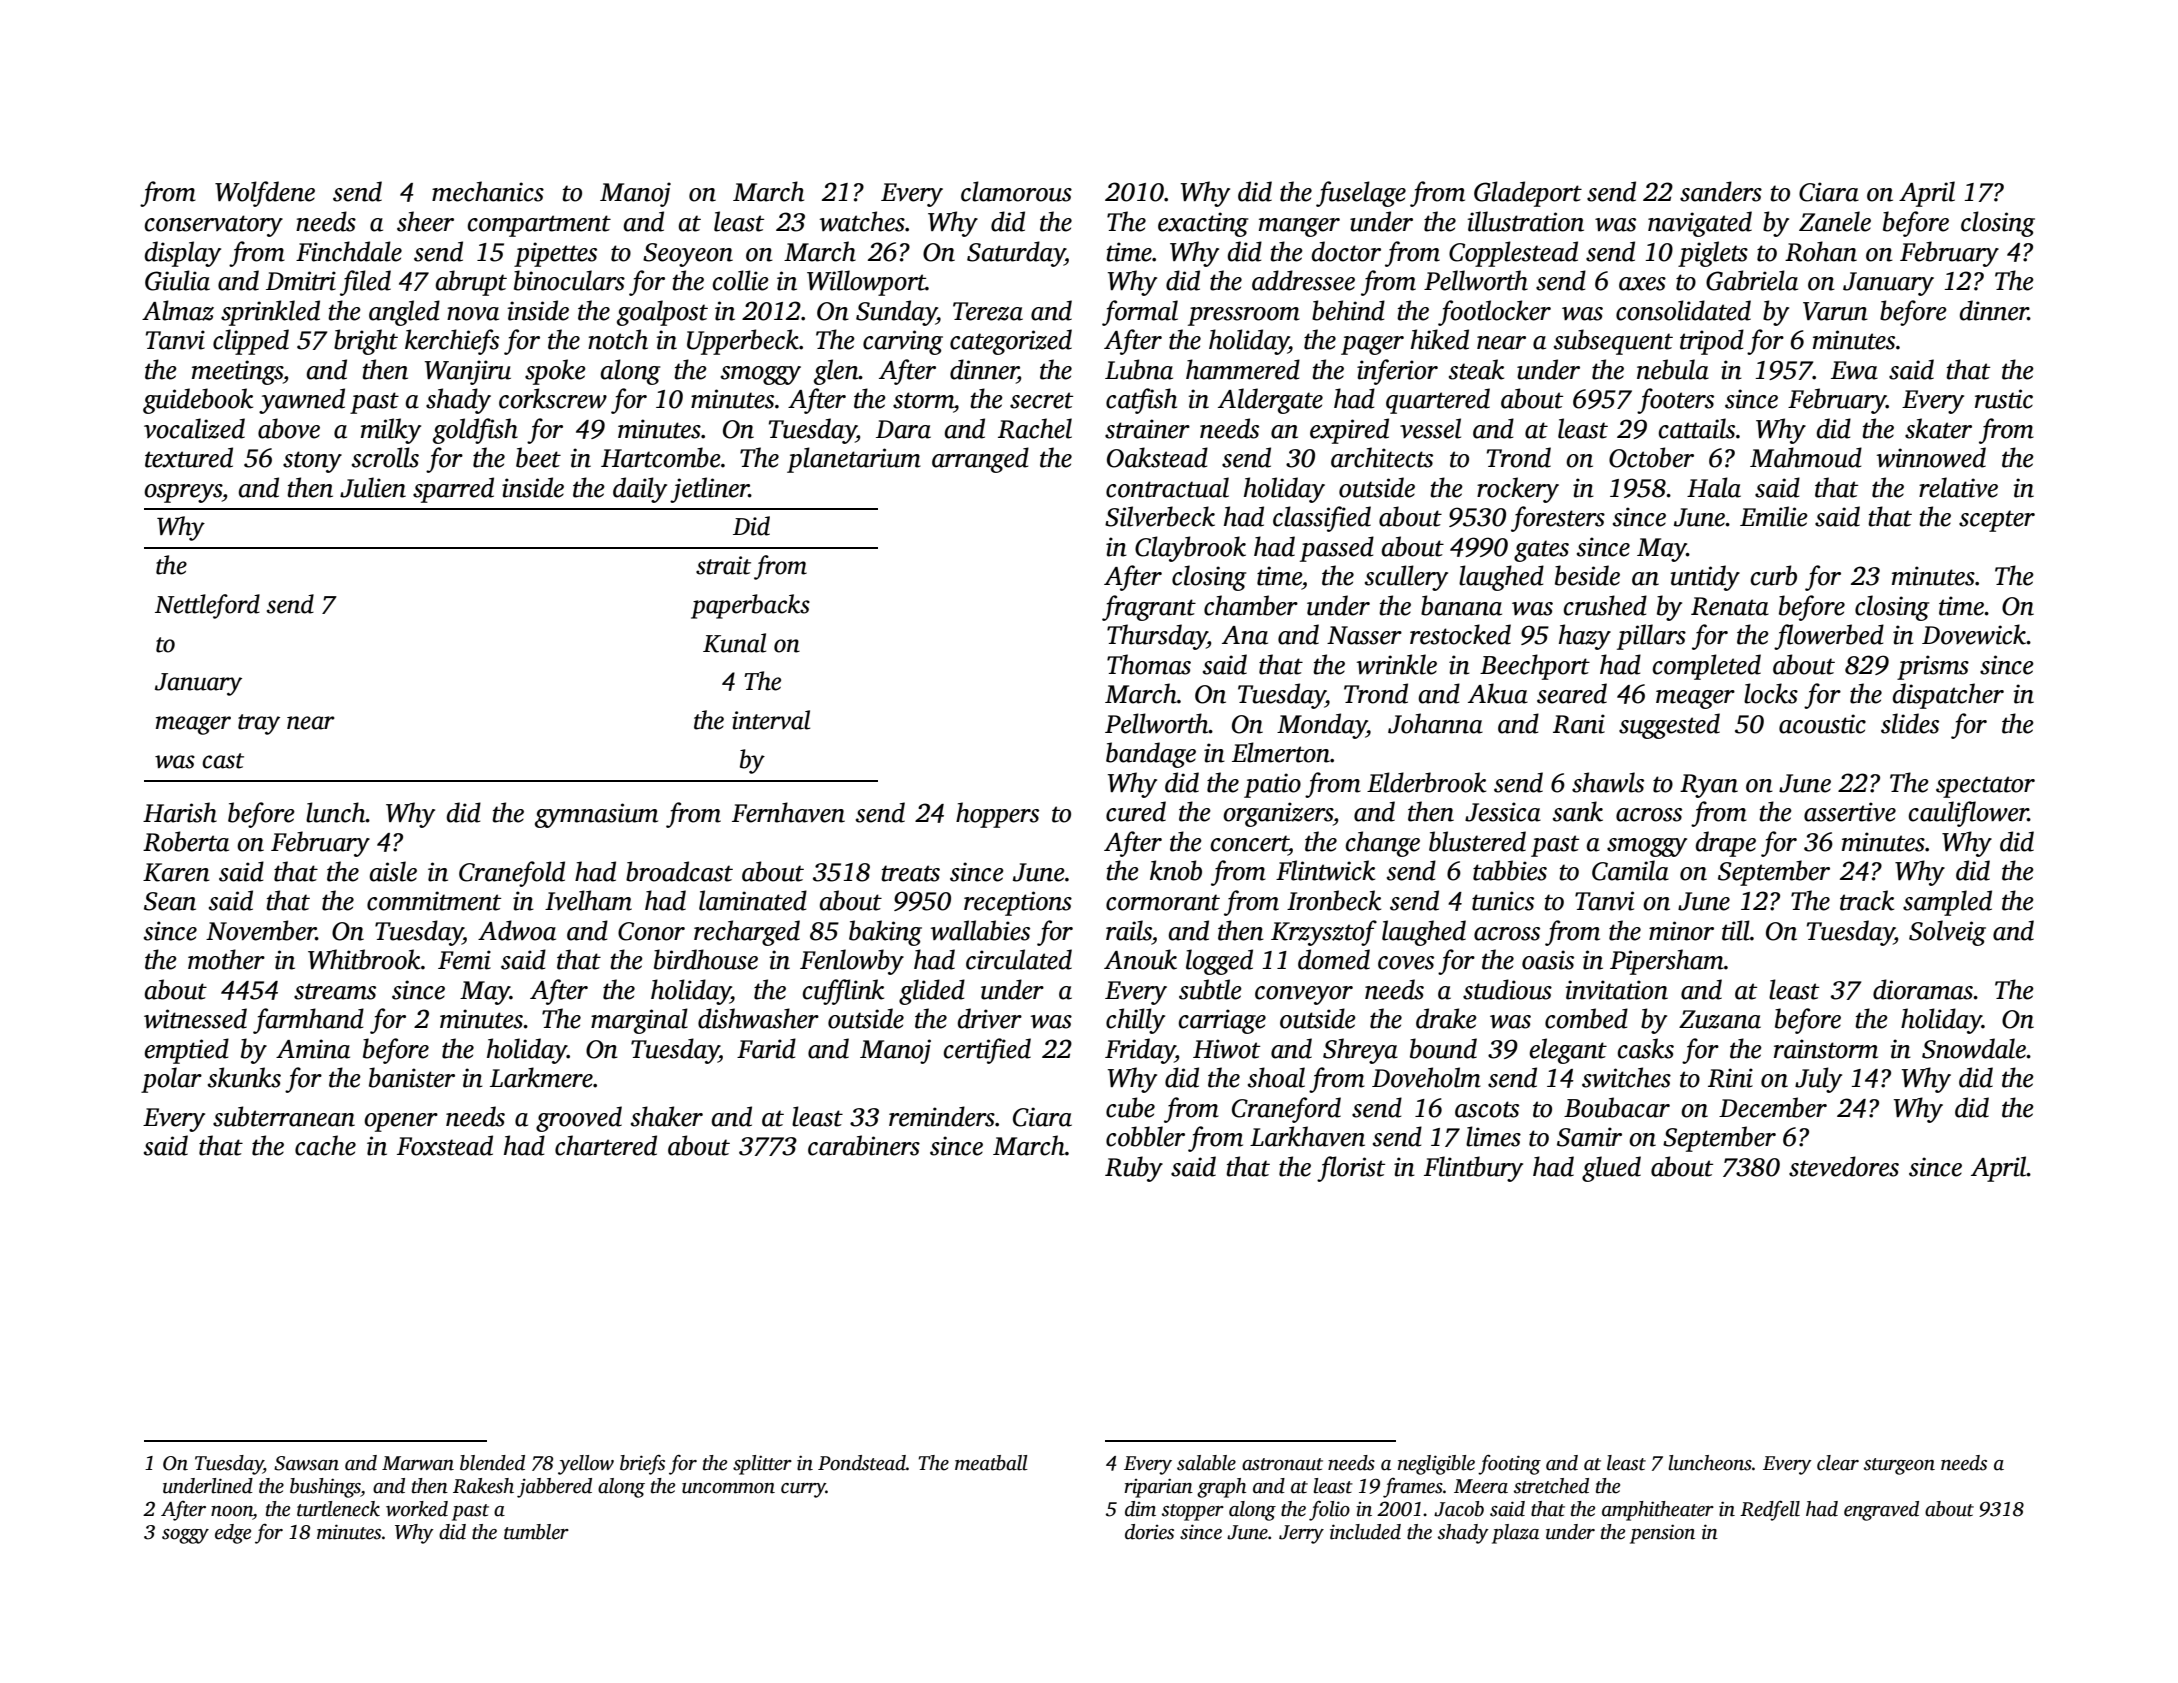 The height and width of the screenshot is (1683, 2178). What do you see at coordinates (233, 1534) in the screenshot?
I see `edge` at bounding box center [233, 1534].
